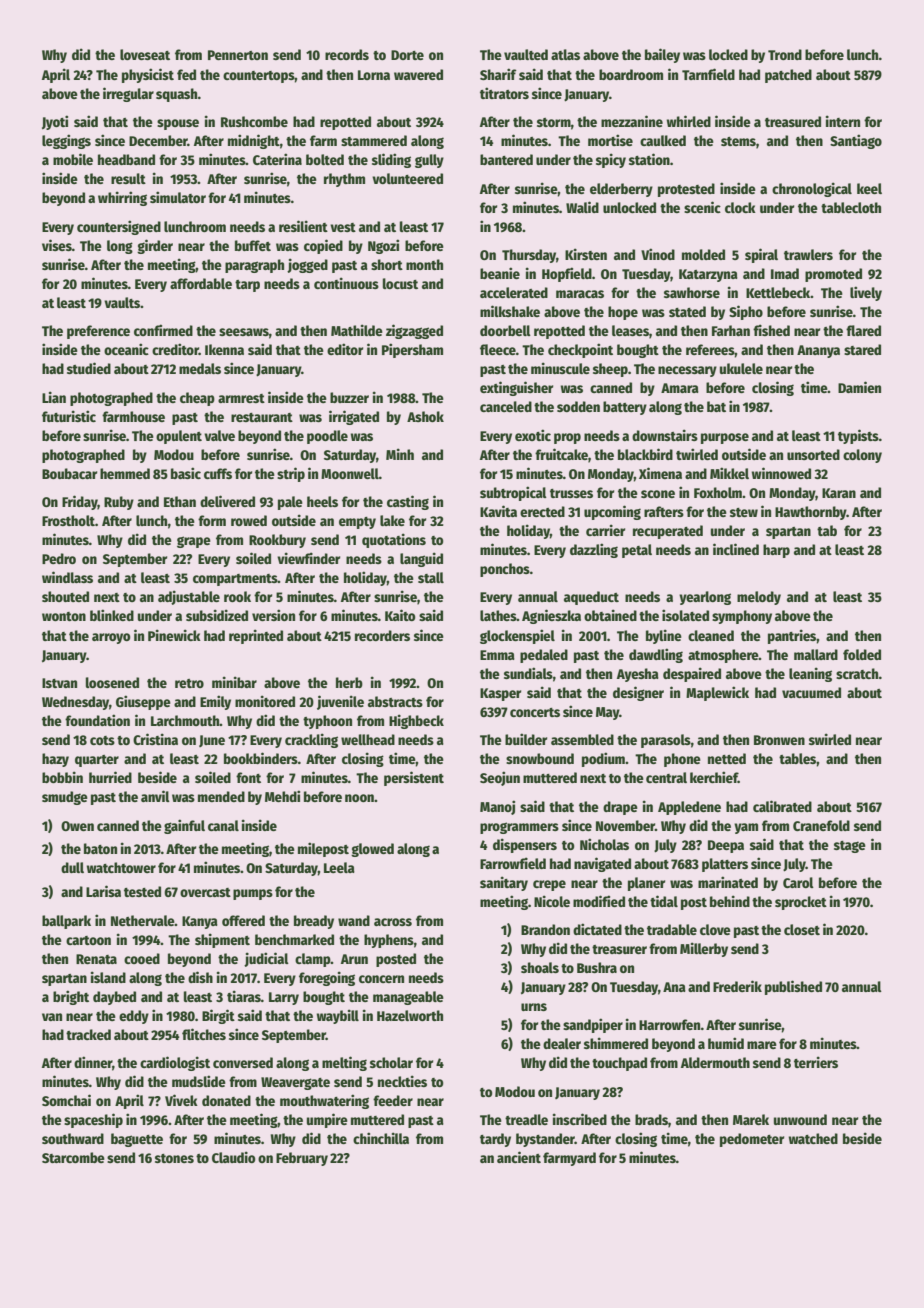 This screenshot has height=1308, width=924. Describe the element at coordinates (110, 777) in the screenshot. I see `hurried` at that location.
